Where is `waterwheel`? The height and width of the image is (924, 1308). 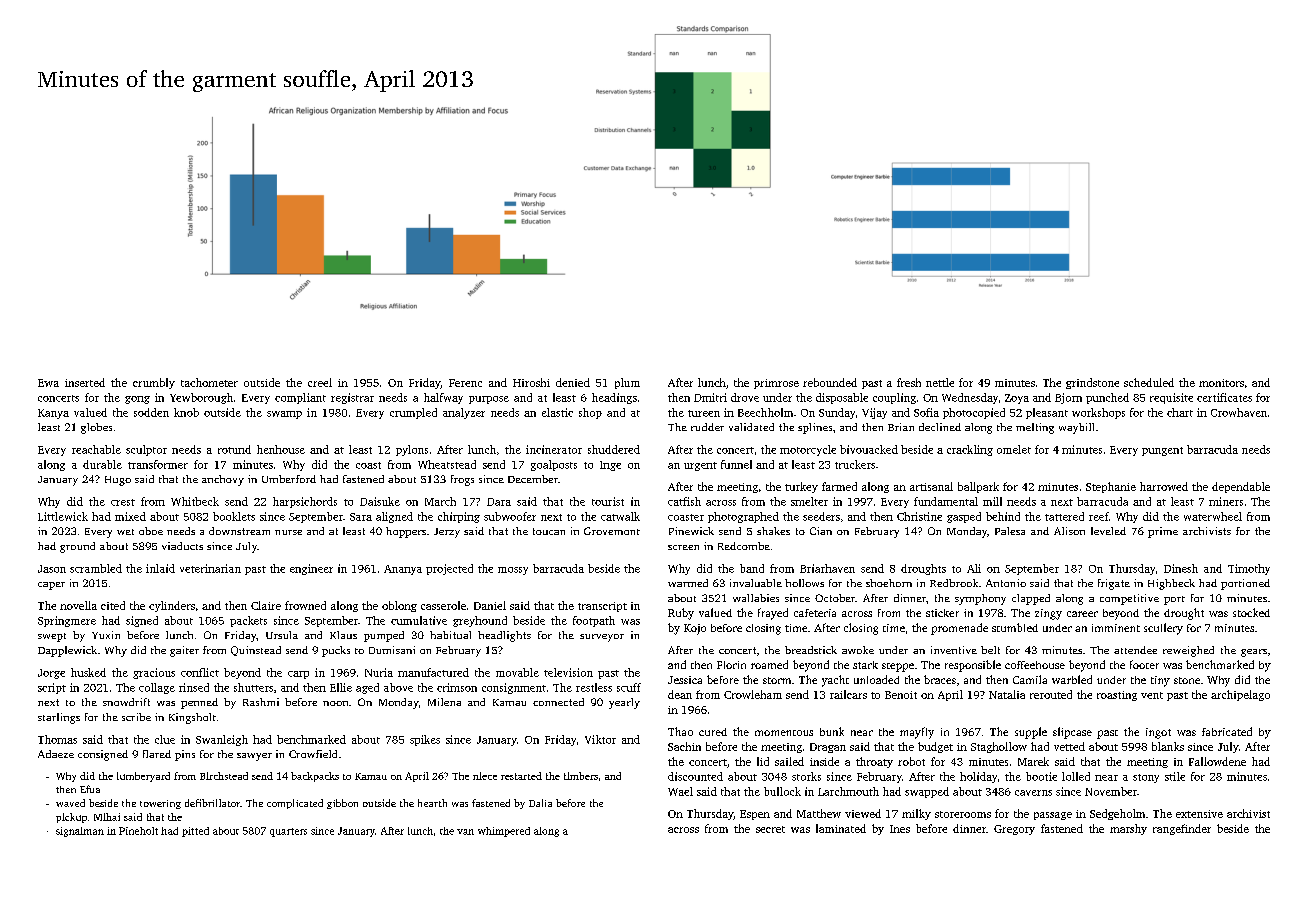 waterwheel is located at coordinates (1213, 516).
